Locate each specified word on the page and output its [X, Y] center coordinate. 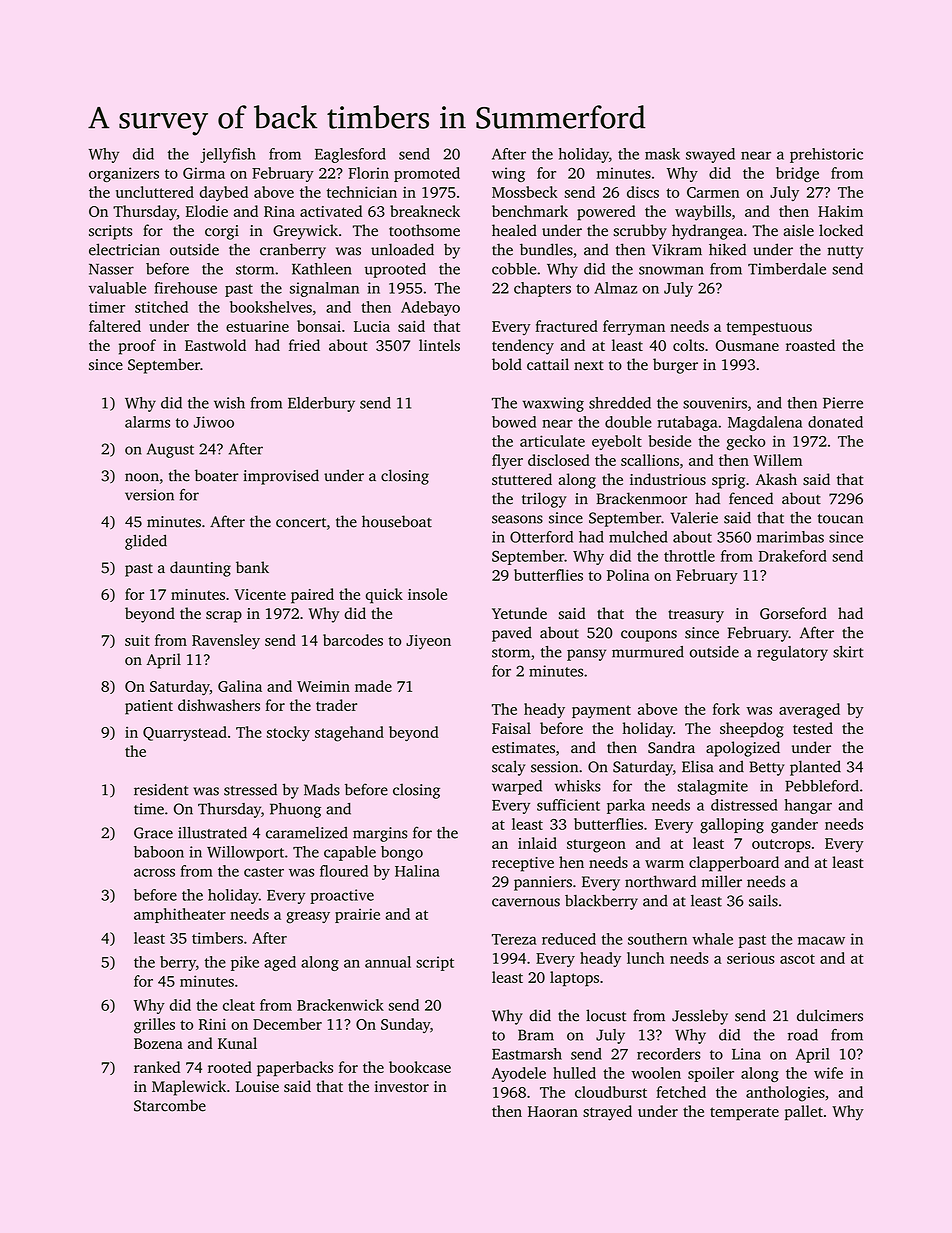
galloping [732, 826]
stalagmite [712, 787]
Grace [153, 833]
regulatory [792, 653]
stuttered [522, 479]
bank [252, 567]
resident [161, 789]
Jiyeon [428, 642]
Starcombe [170, 1105]
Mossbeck [525, 192]
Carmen [713, 192]
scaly [509, 768]
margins [380, 834]
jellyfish [228, 155]
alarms [147, 422]
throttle [689, 556]
